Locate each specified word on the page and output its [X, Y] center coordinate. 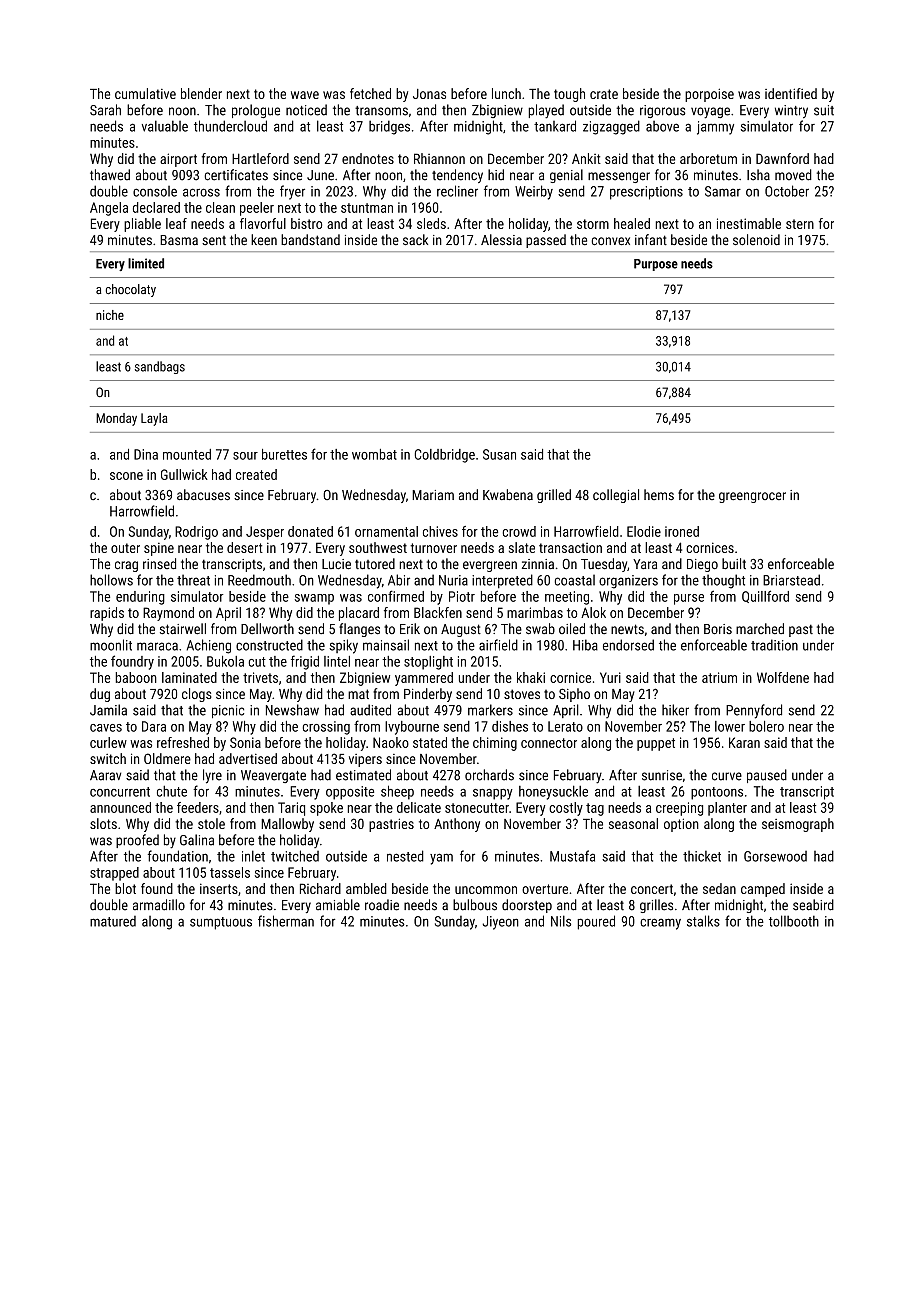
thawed [110, 175]
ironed [682, 531]
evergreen [490, 566]
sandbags [160, 367]
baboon [136, 677]
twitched [295, 856]
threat [193, 580]
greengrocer [752, 497]
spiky [343, 646]
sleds [431, 223]
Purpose [656, 265]
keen [264, 240]
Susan [499, 454]
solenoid [756, 240]
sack [415, 240]
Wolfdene [783, 677]
